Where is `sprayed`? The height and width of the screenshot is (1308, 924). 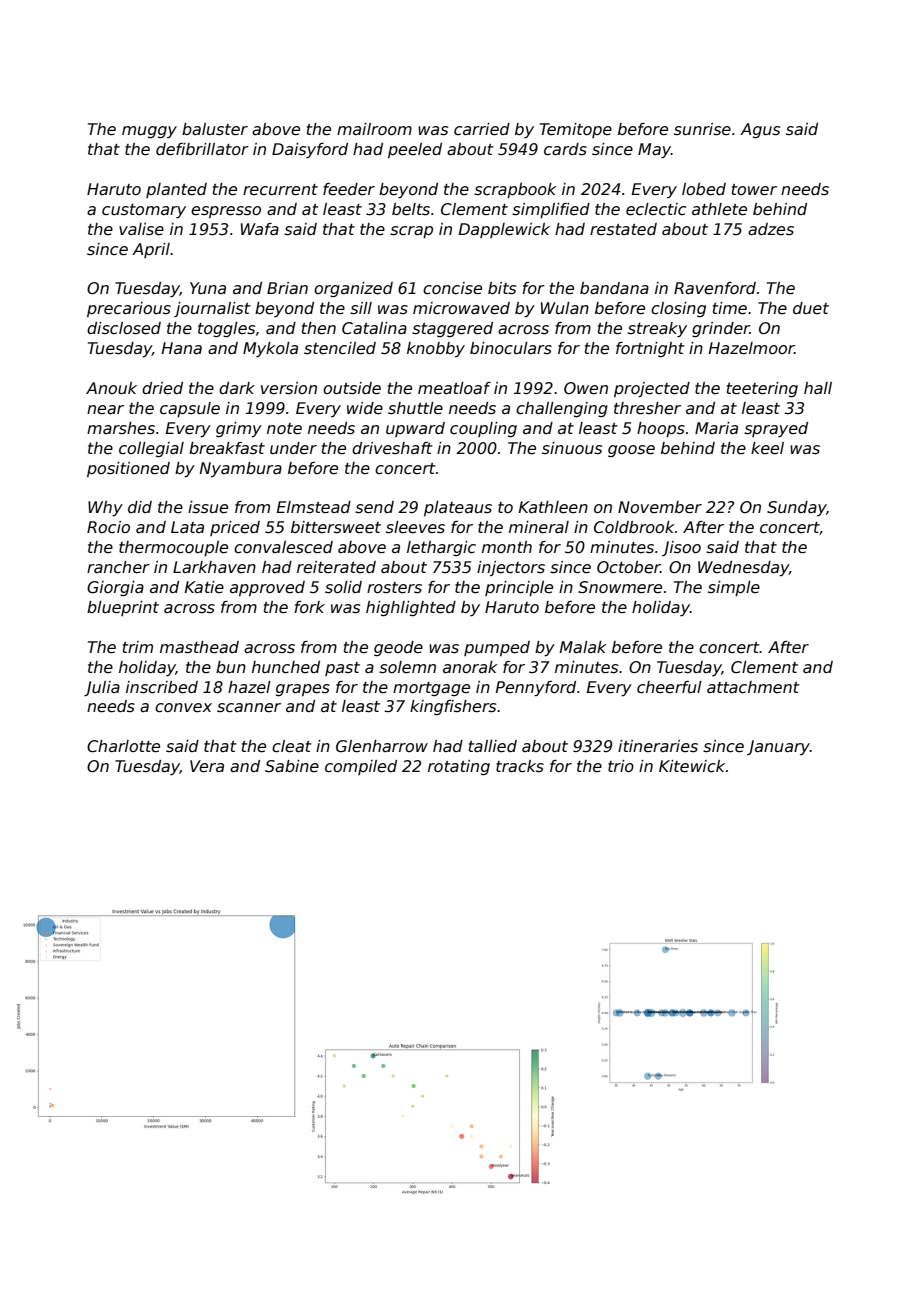 sprayed is located at coordinates (776, 429).
